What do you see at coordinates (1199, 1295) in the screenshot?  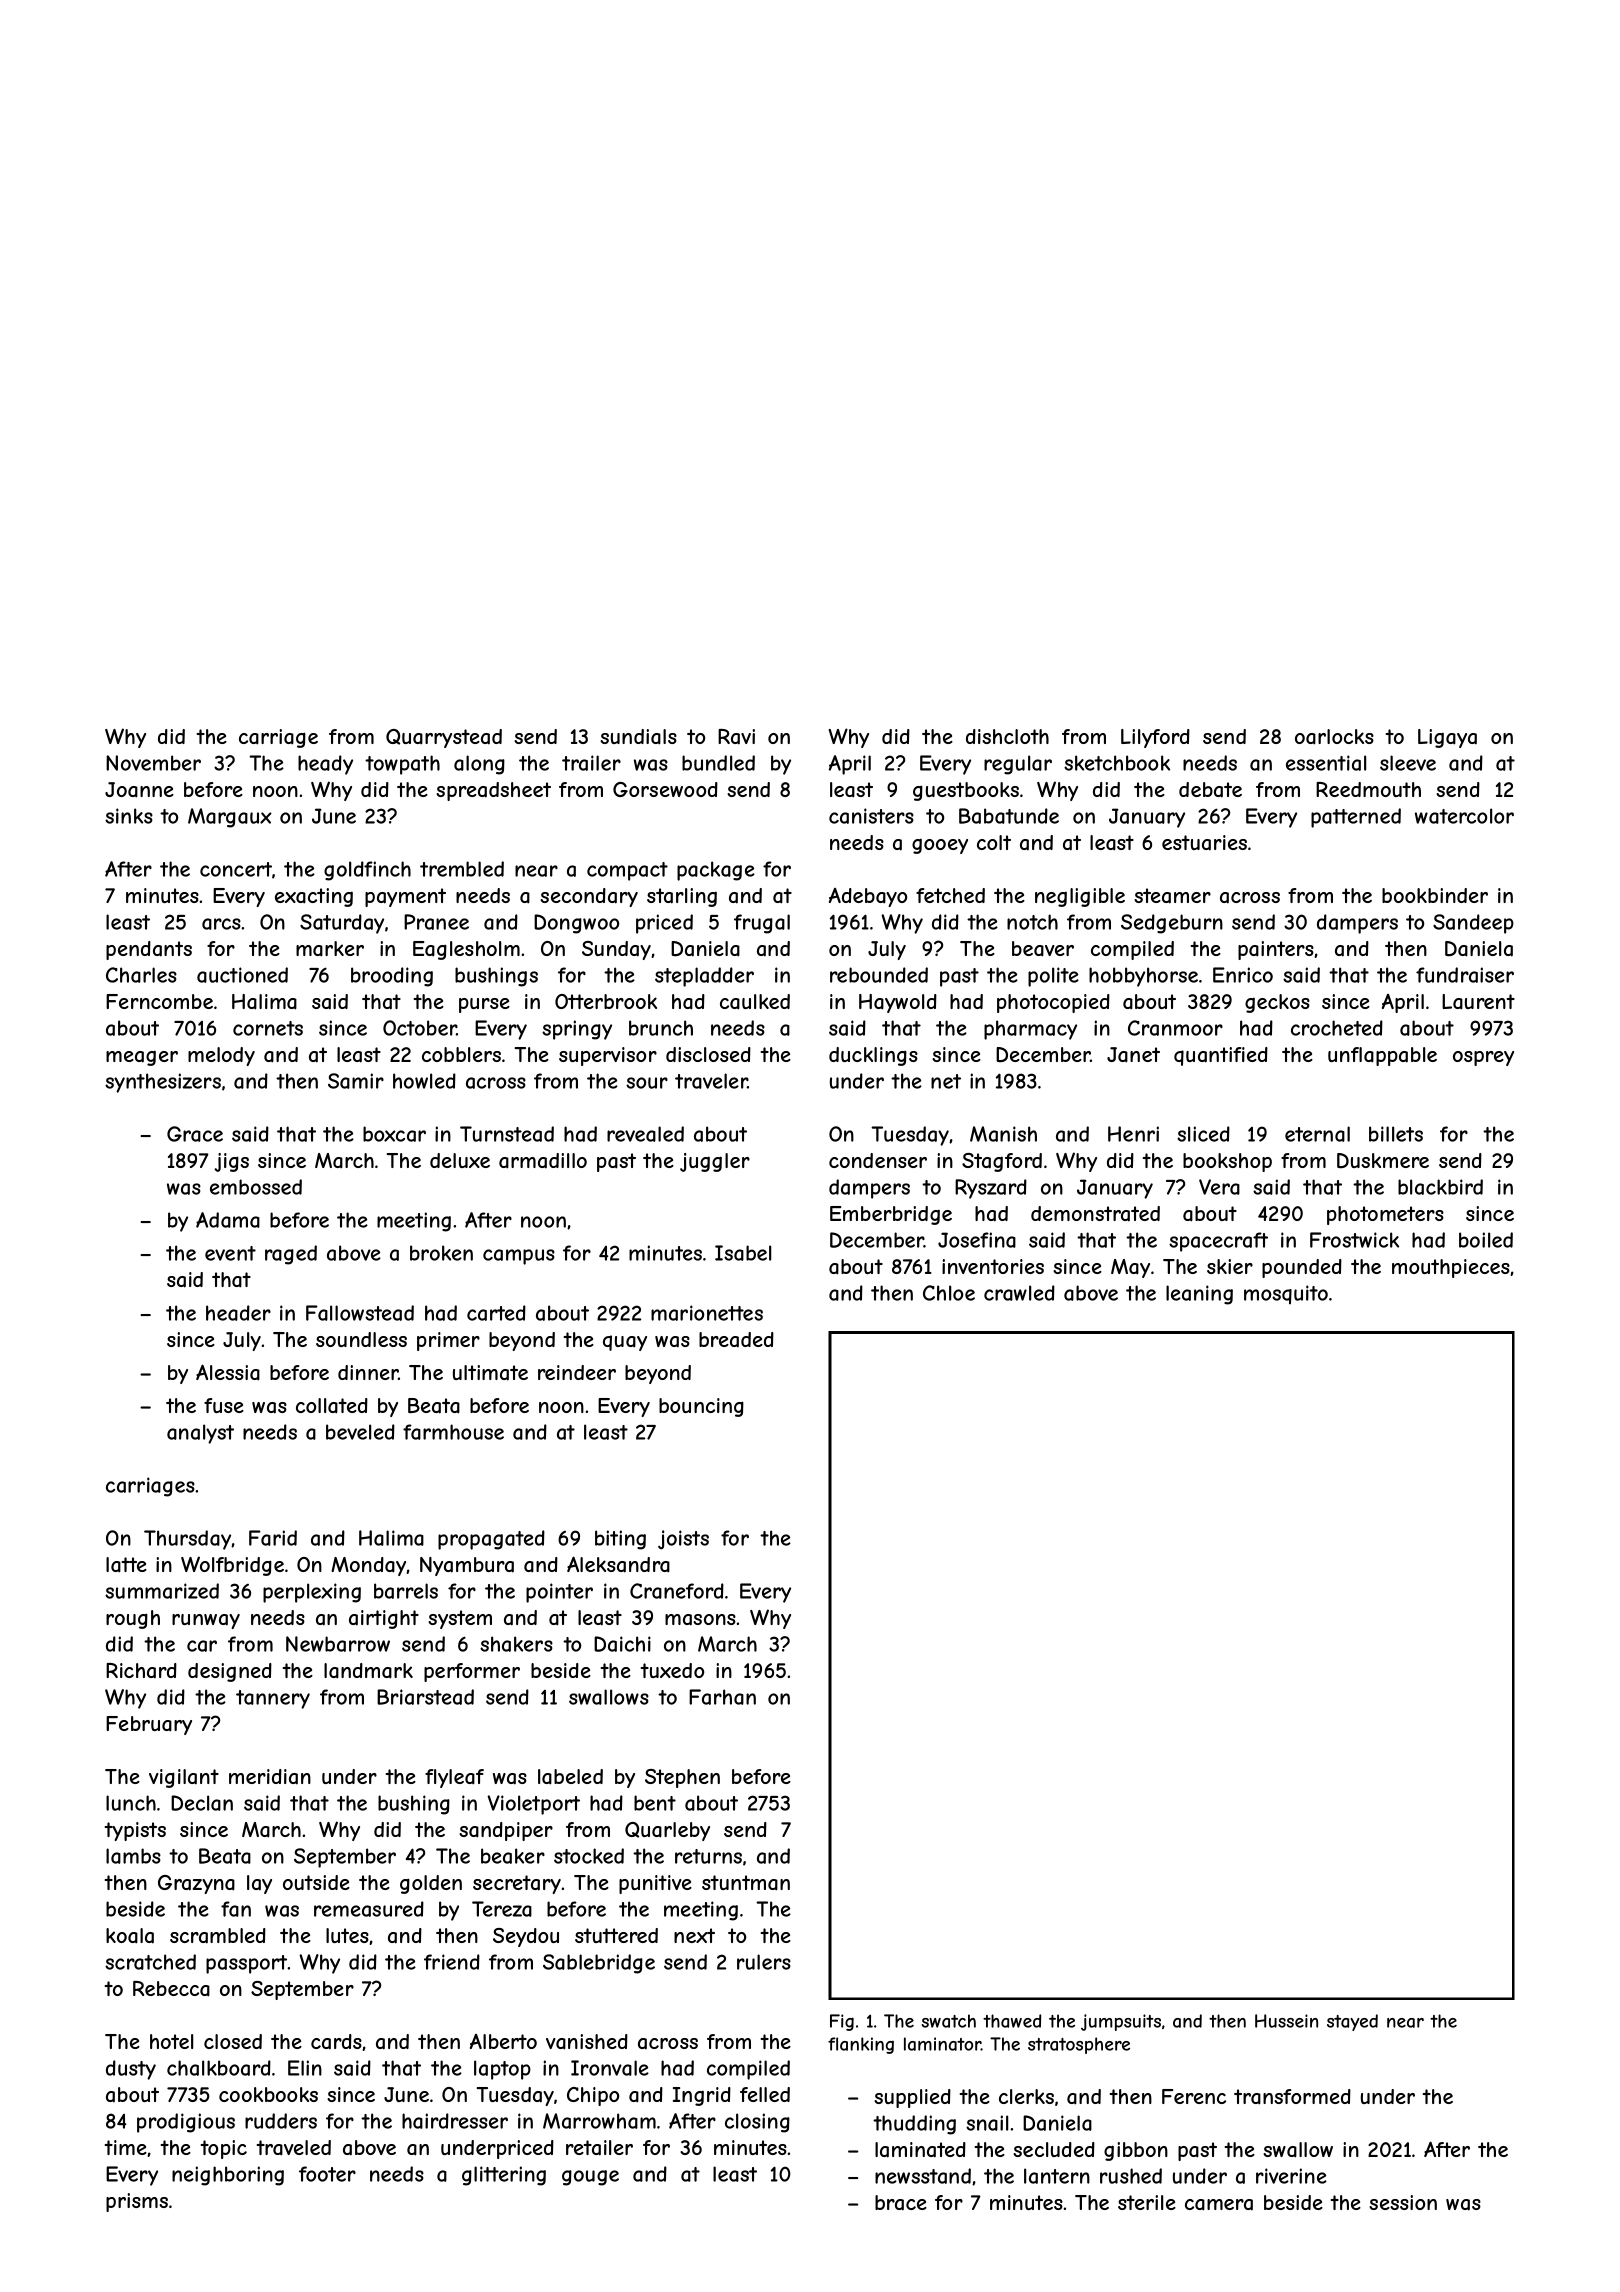 I see `leaning` at bounding box center [1199, 1295].
